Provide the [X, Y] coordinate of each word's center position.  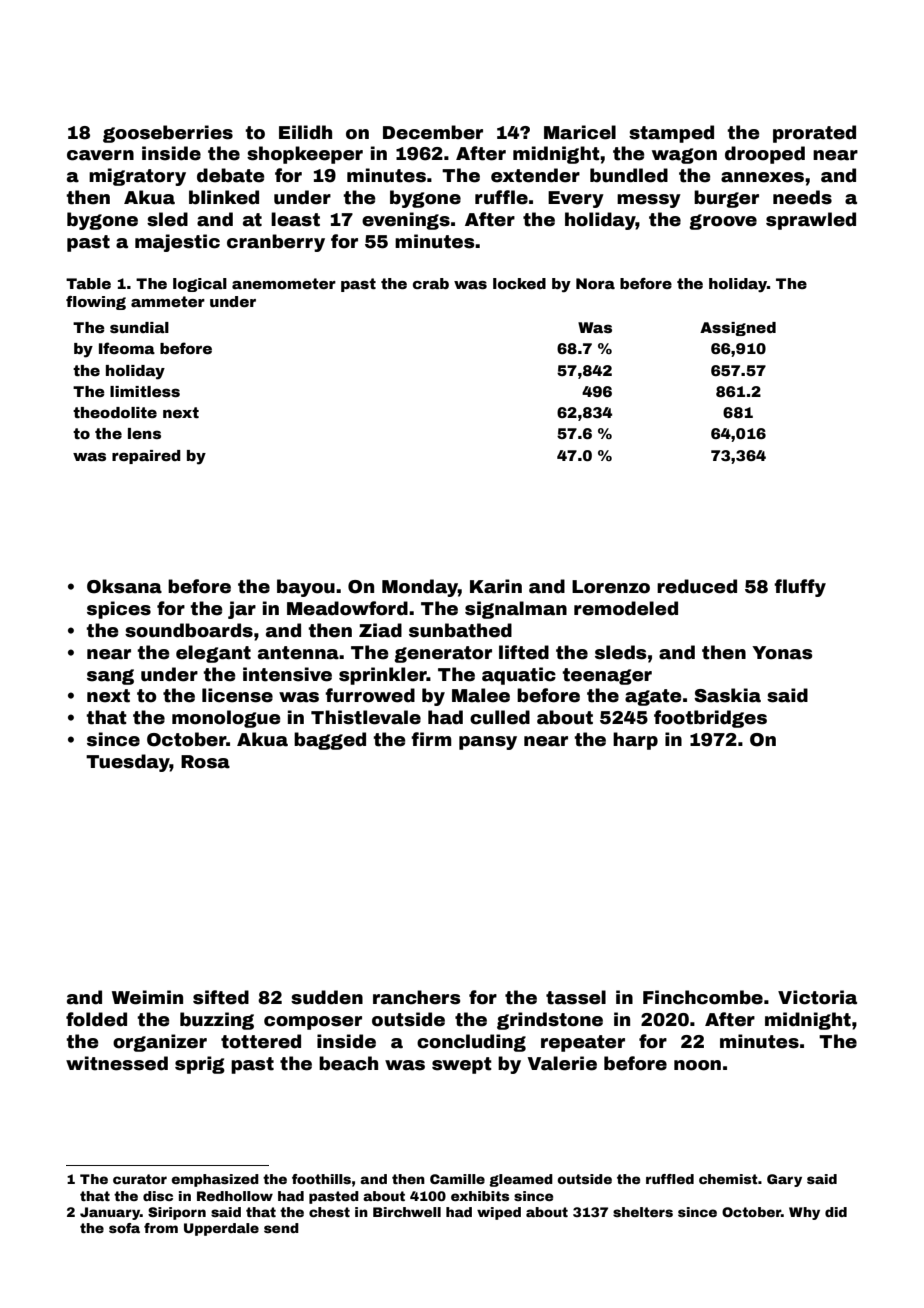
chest [329, 1212]
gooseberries [168, 134]
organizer [160, 1043]
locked [519, 283]
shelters [643, 1212]
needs [802, 197]
